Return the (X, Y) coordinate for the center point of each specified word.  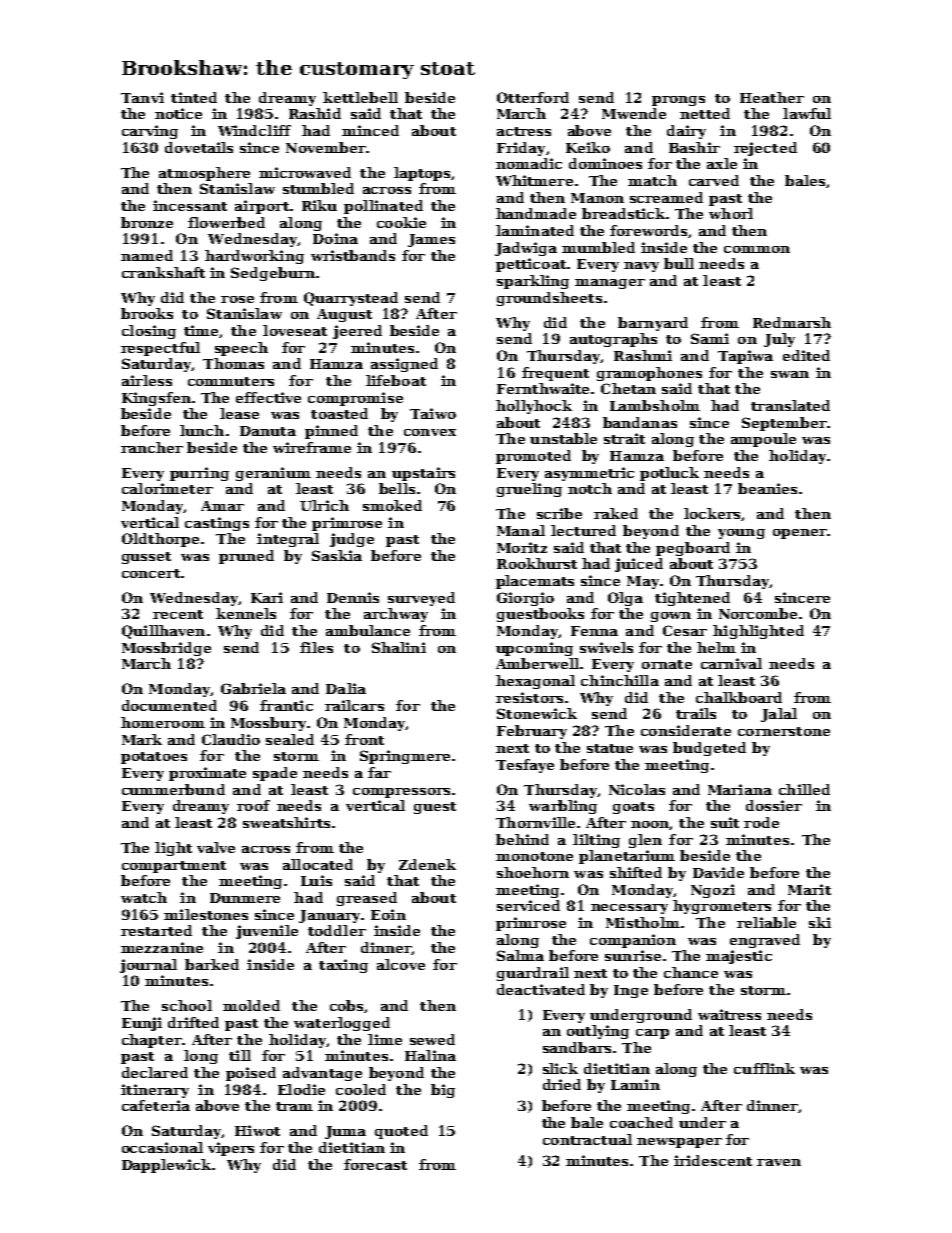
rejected (765, 149)
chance (691, 972)
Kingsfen (156, 399)
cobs (346, 1005)
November (326, 147)
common (757, 249)
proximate (207, 774)
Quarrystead (351, 299)
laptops (422, 174)
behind (522, 839)
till (240, 1055)
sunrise (633, 955)
